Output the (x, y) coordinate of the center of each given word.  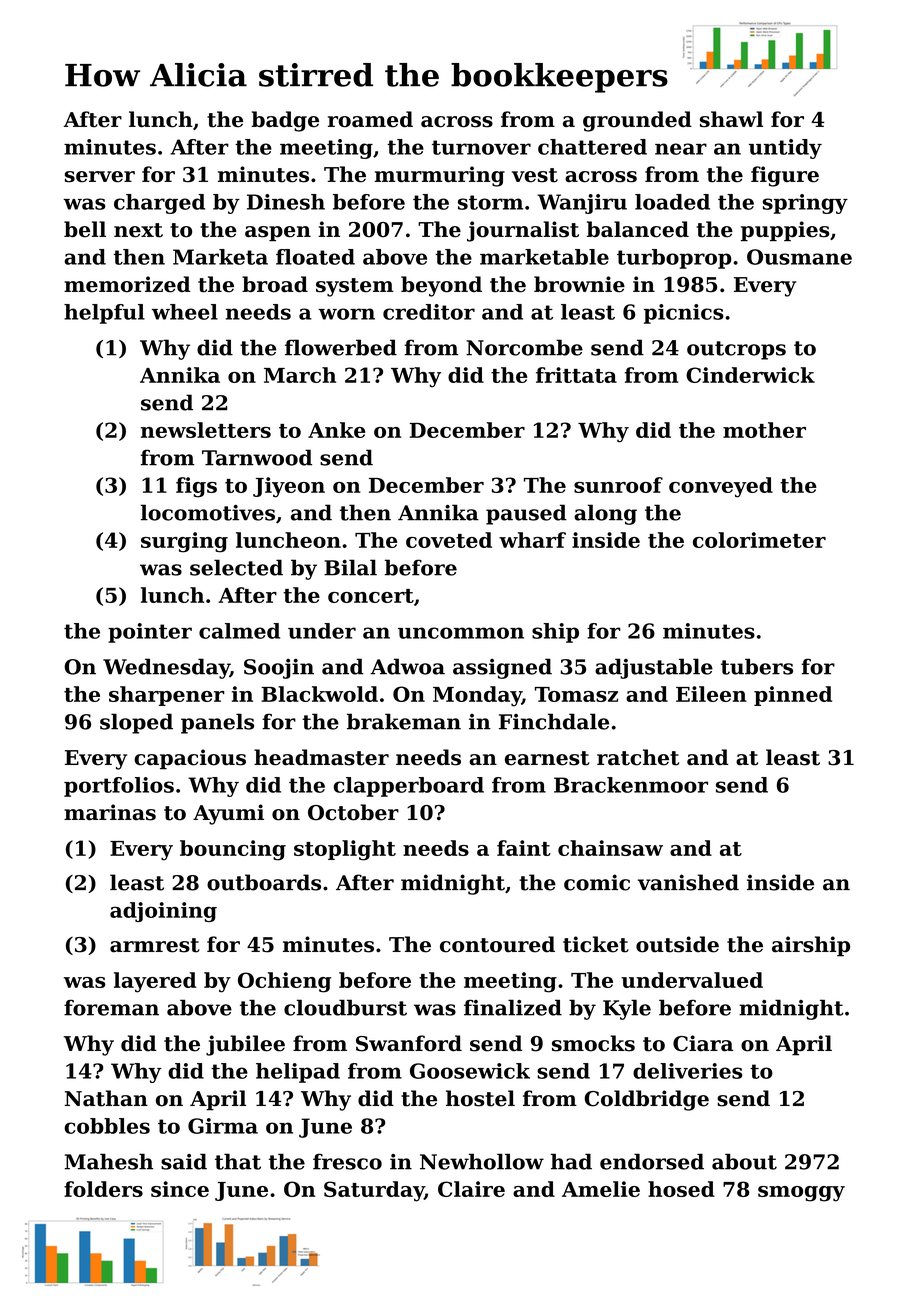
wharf (532, 540)
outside (677, 944)
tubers (757, 666)
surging (184, 542)
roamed (370, 119)
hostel (480, 1098)
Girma (223, 1126)
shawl (731, 119)
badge (285, 121)
